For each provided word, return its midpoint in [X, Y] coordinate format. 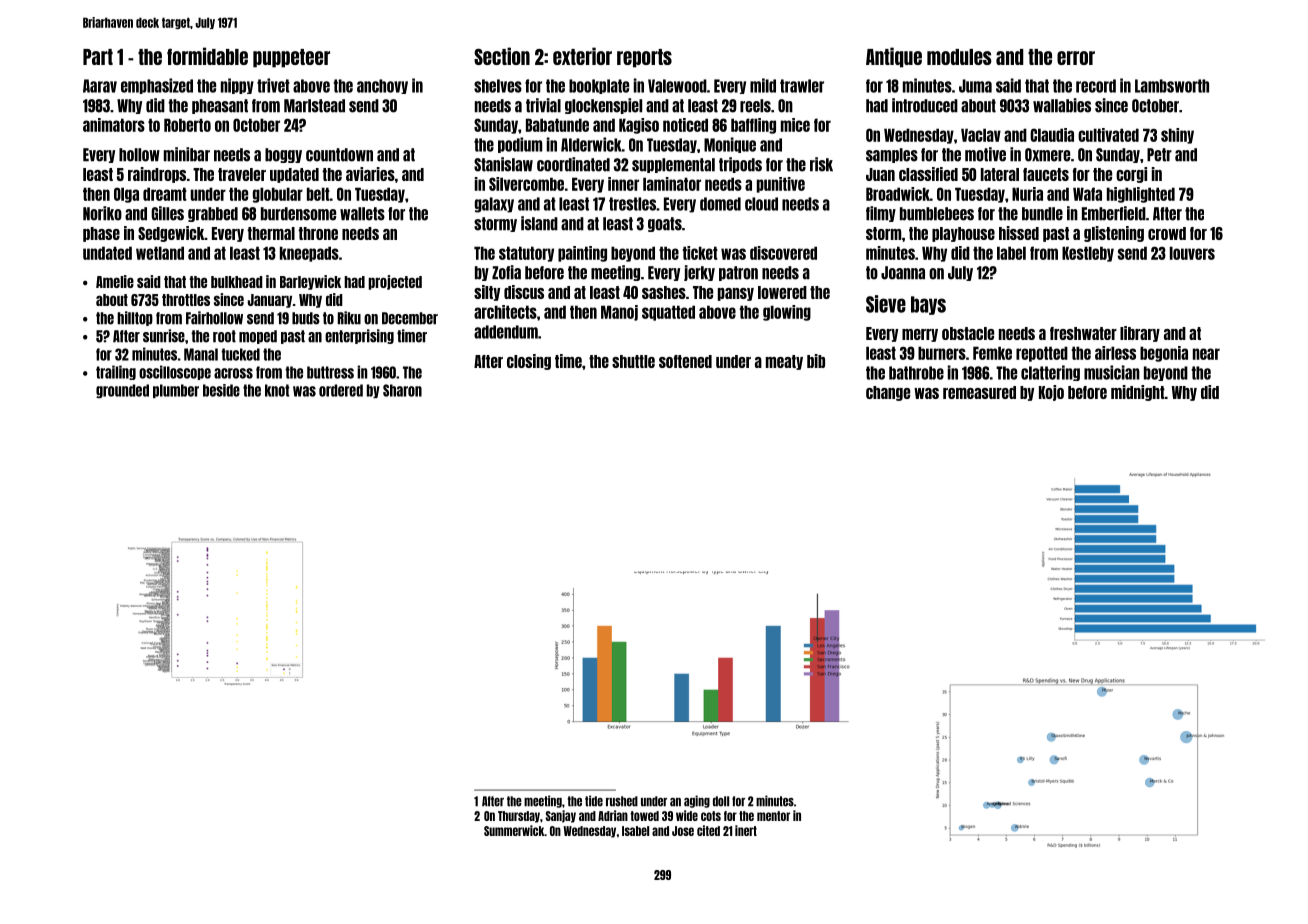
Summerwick [514, 830]
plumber [176, 391]
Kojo [1051, 393]
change [888, 393]
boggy [283, 155]
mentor [773, 816]
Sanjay [561, 816]
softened [685, 361]
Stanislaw [503, 164]
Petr [1159, 155]
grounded [122, 391]
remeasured [979, 392]
